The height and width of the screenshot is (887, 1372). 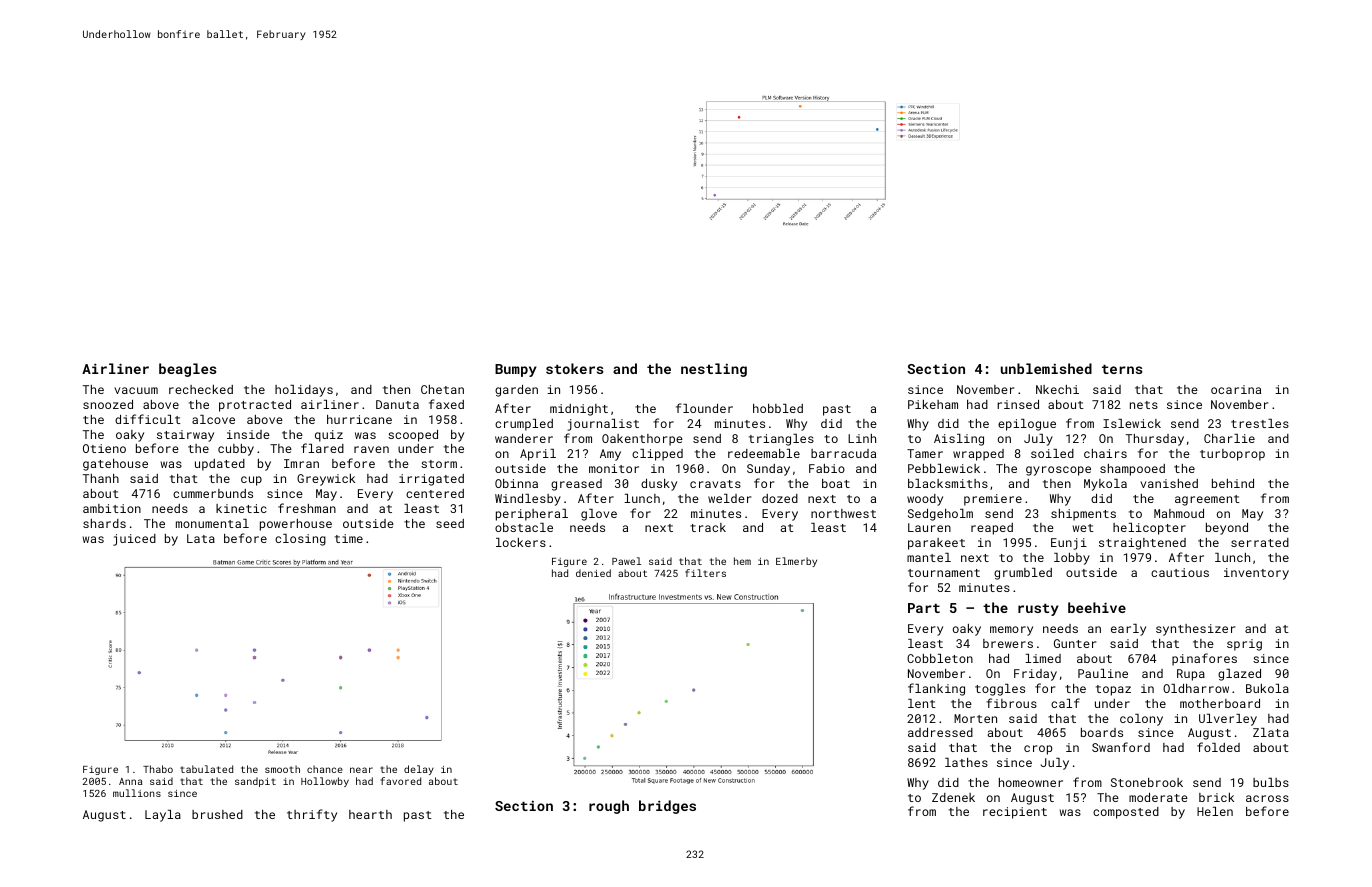 I want to click on nestling, so click(x=714, y=370).
